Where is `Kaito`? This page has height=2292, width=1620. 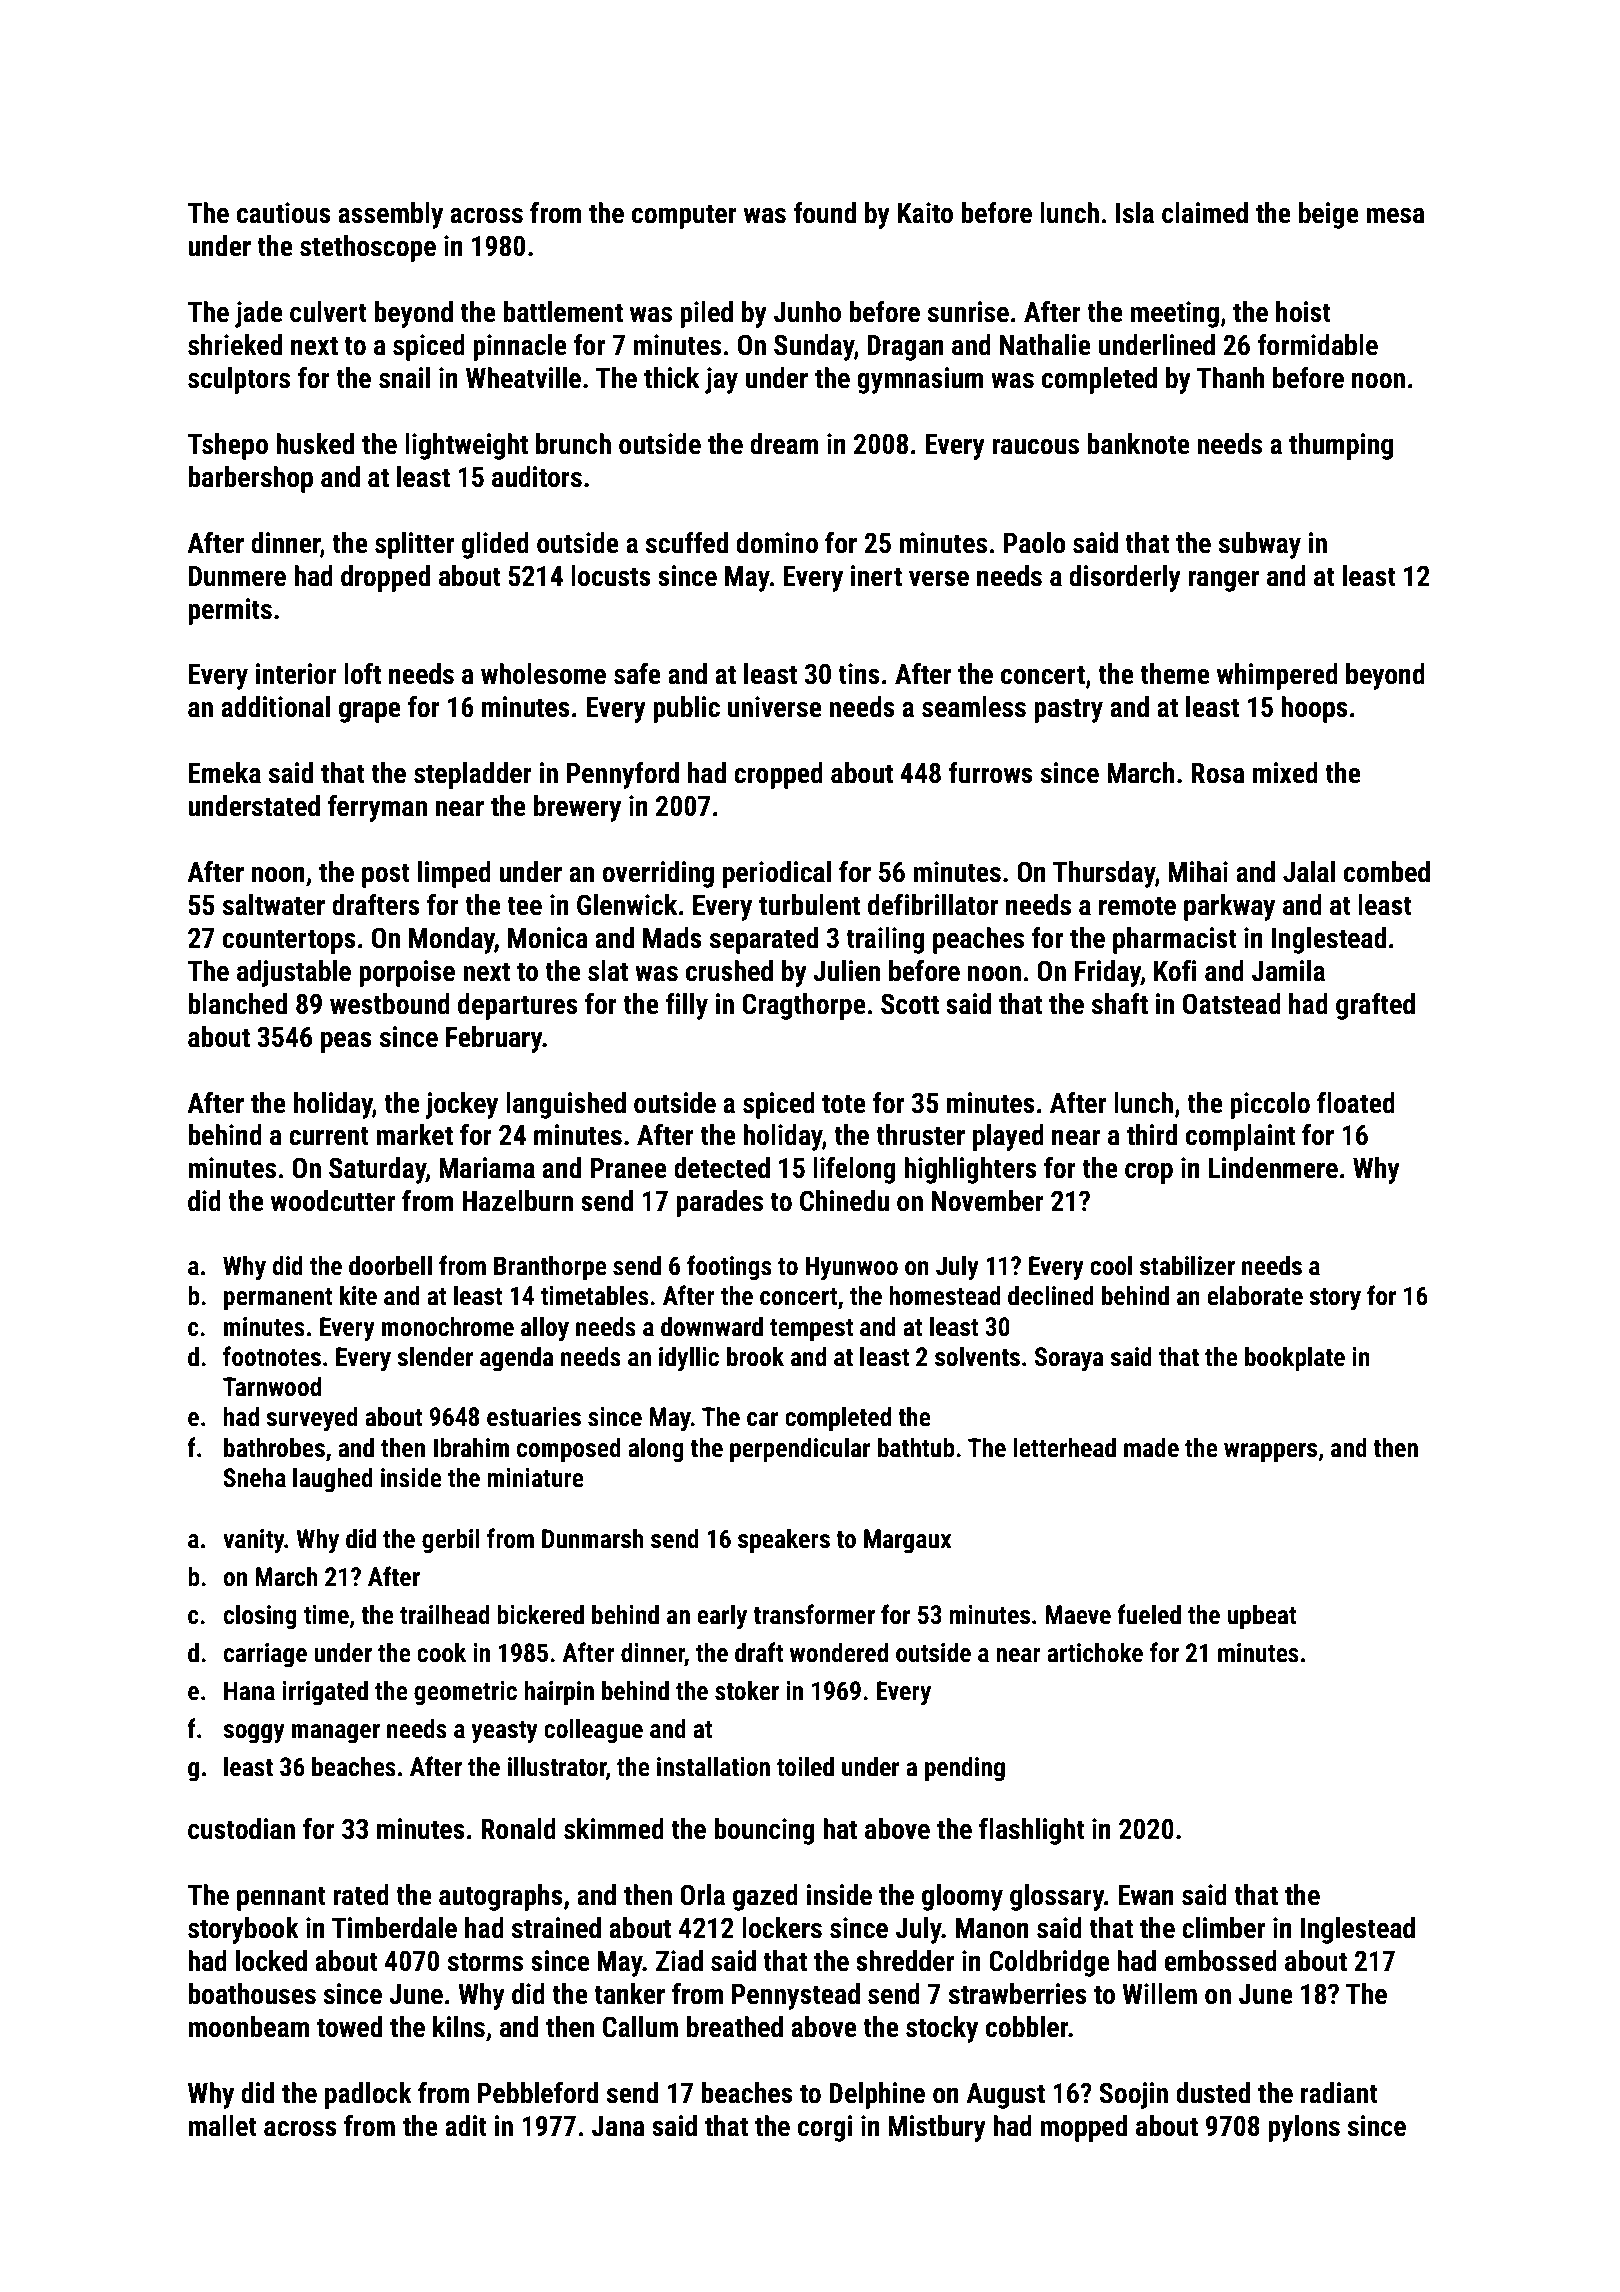
Kaito is located at coordinates (925, 213).
